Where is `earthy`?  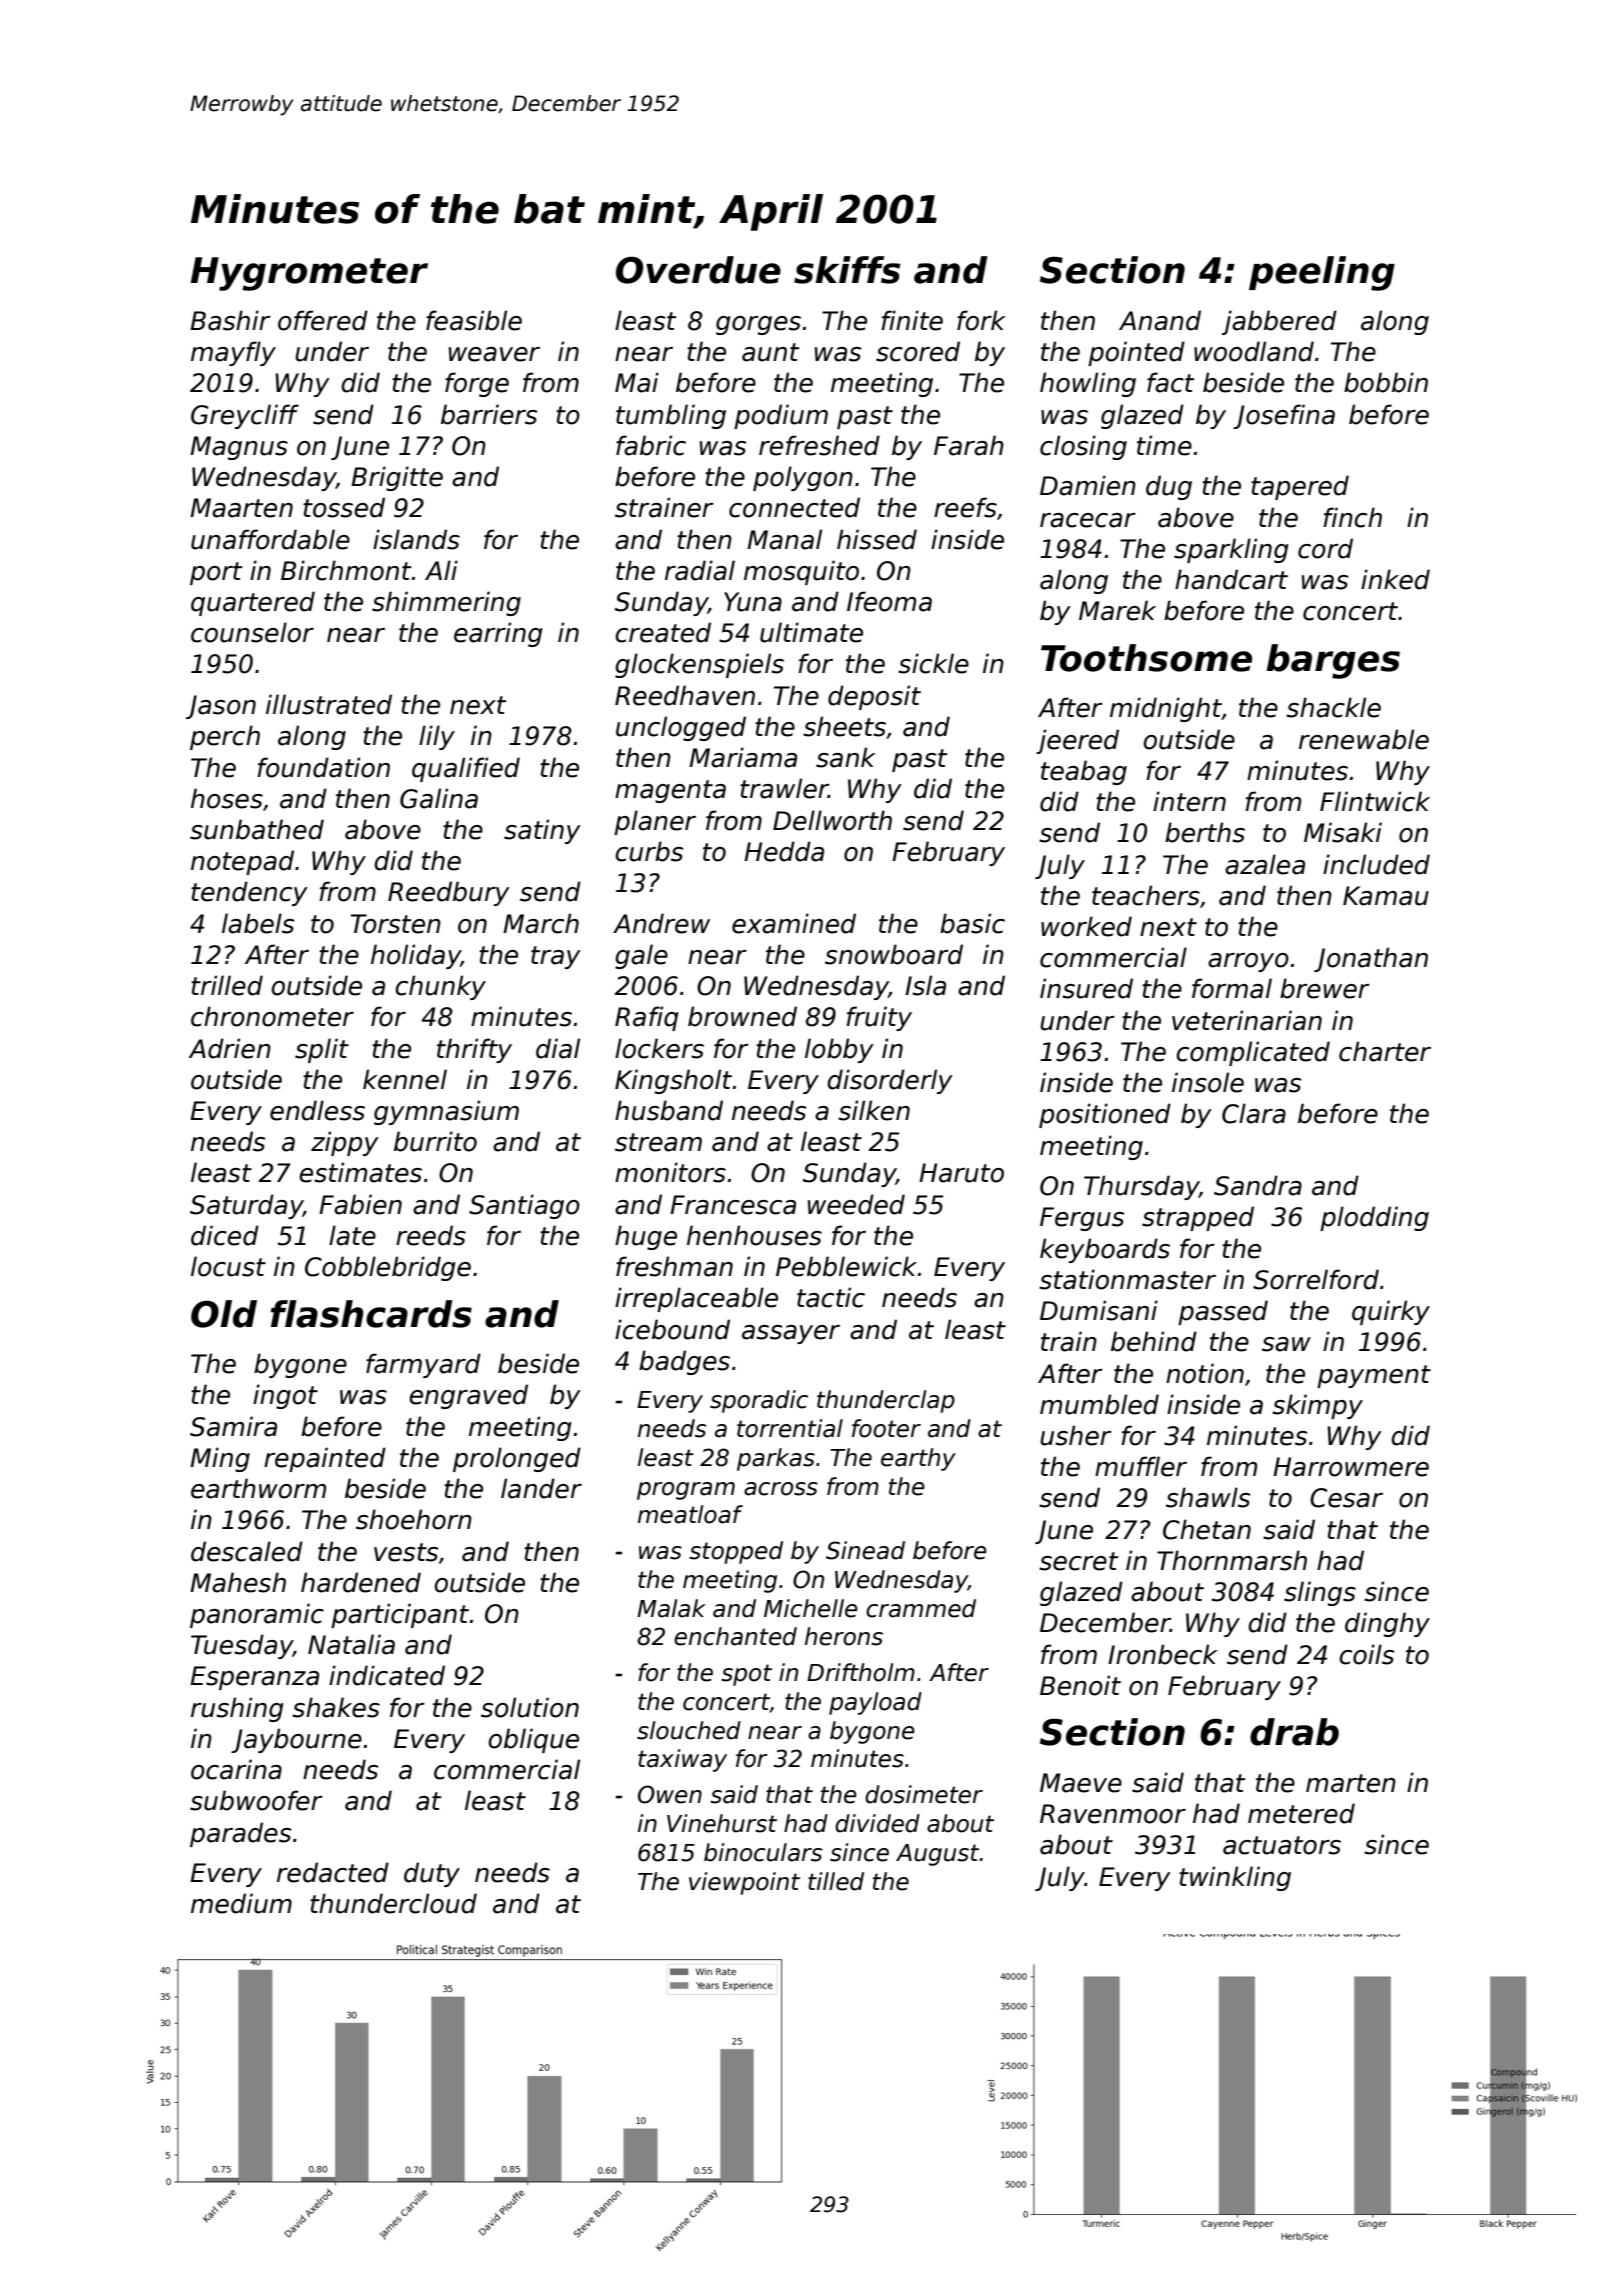
earthy is located at coordinates (918, 1459).
